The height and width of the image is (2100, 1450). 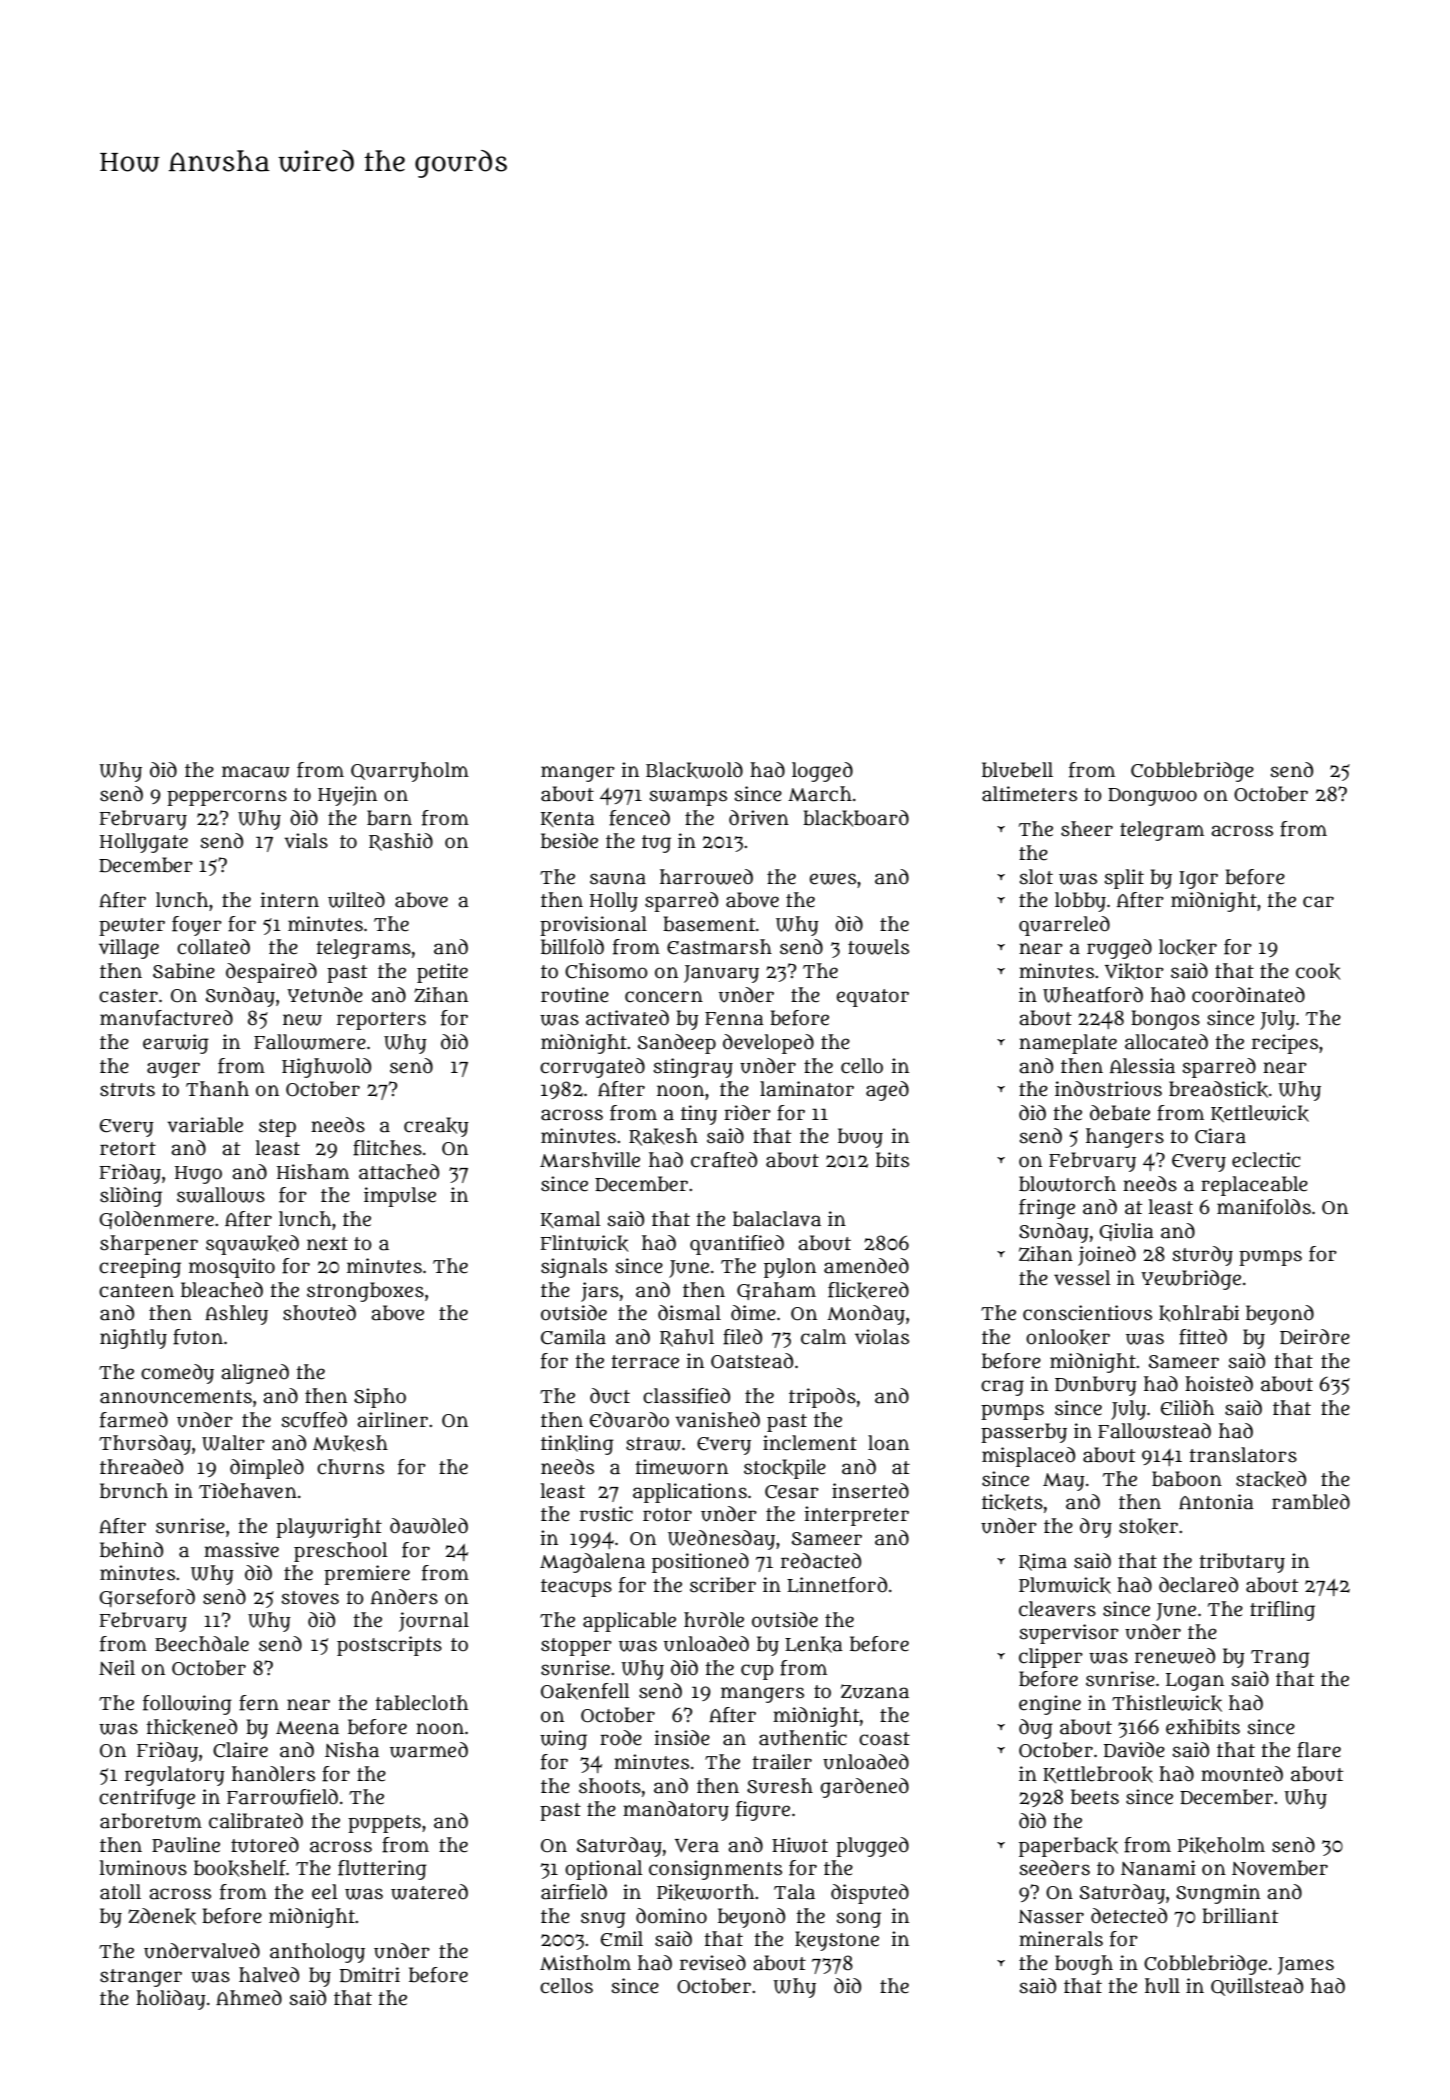 What do you see at coordinates (1152, 797) in the image?
I see `Dongwoo` at bounding box center [1152, 797].
